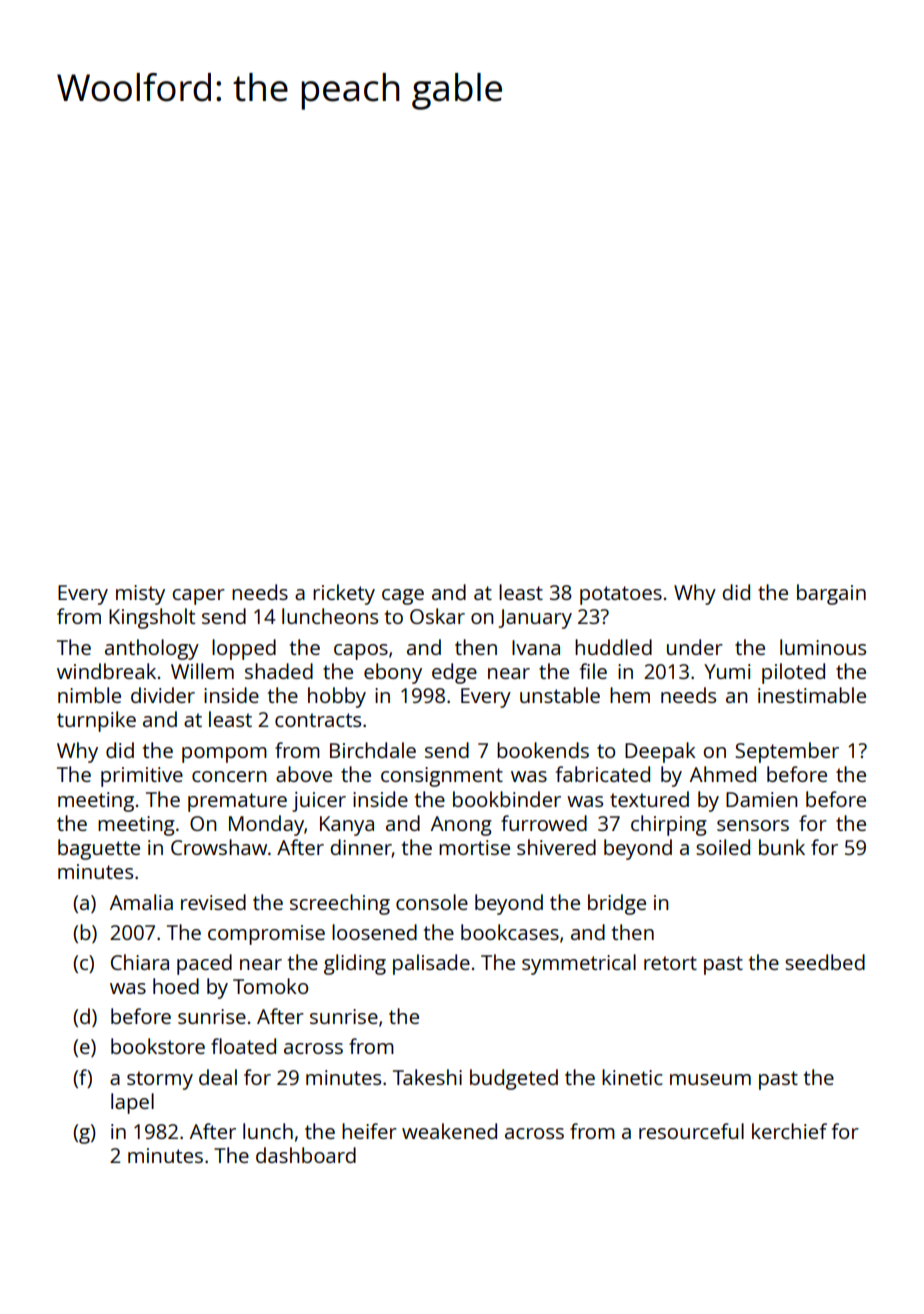  Describe the element at coordinates (789, 1131) in the page. I see `kerchief` at that location.
